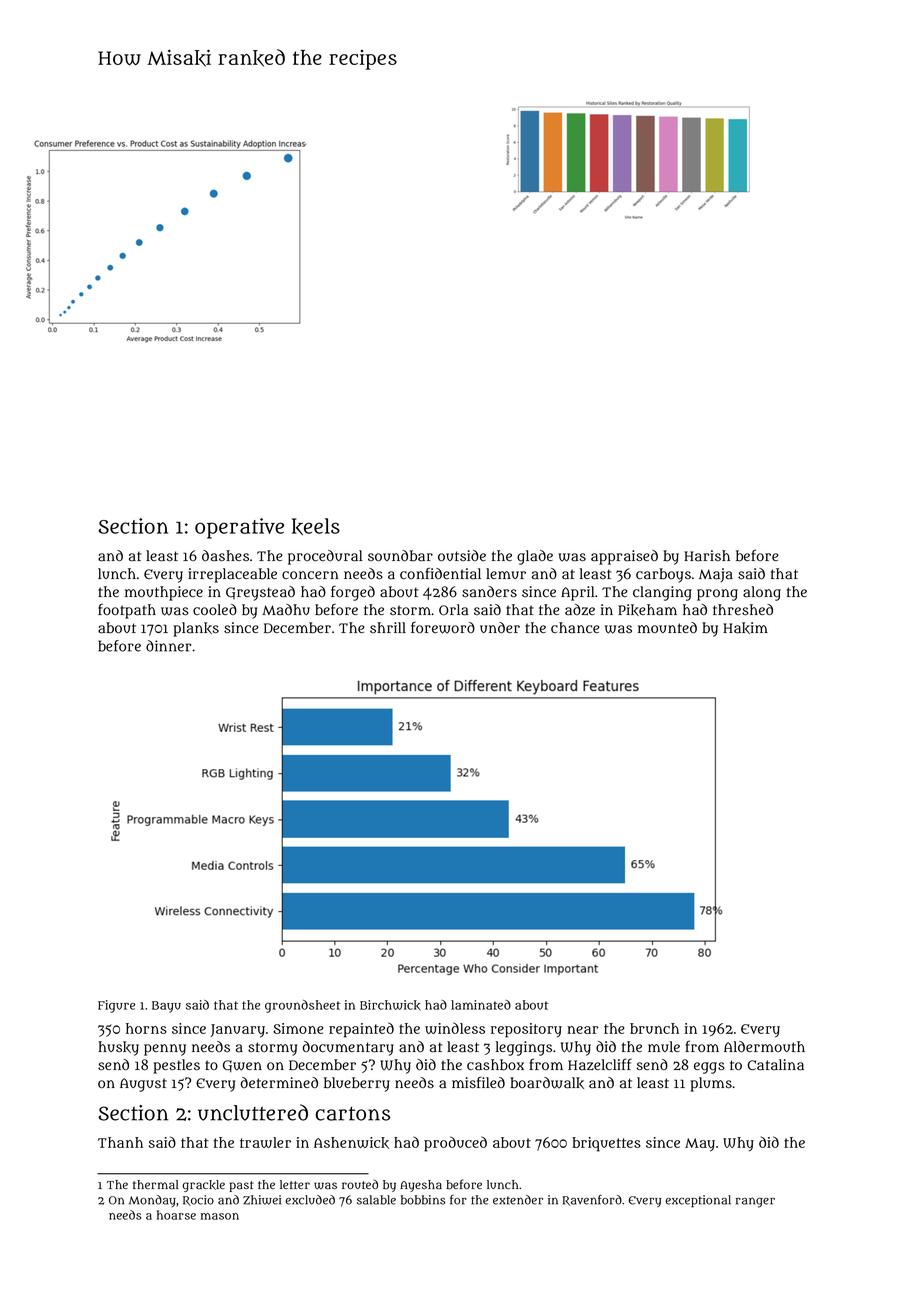 Image resolution: width=908 pixels, height=1316 pixels. Describe the element at coordinates (176, 1215) in the image. I see `hoarse` at that location.
